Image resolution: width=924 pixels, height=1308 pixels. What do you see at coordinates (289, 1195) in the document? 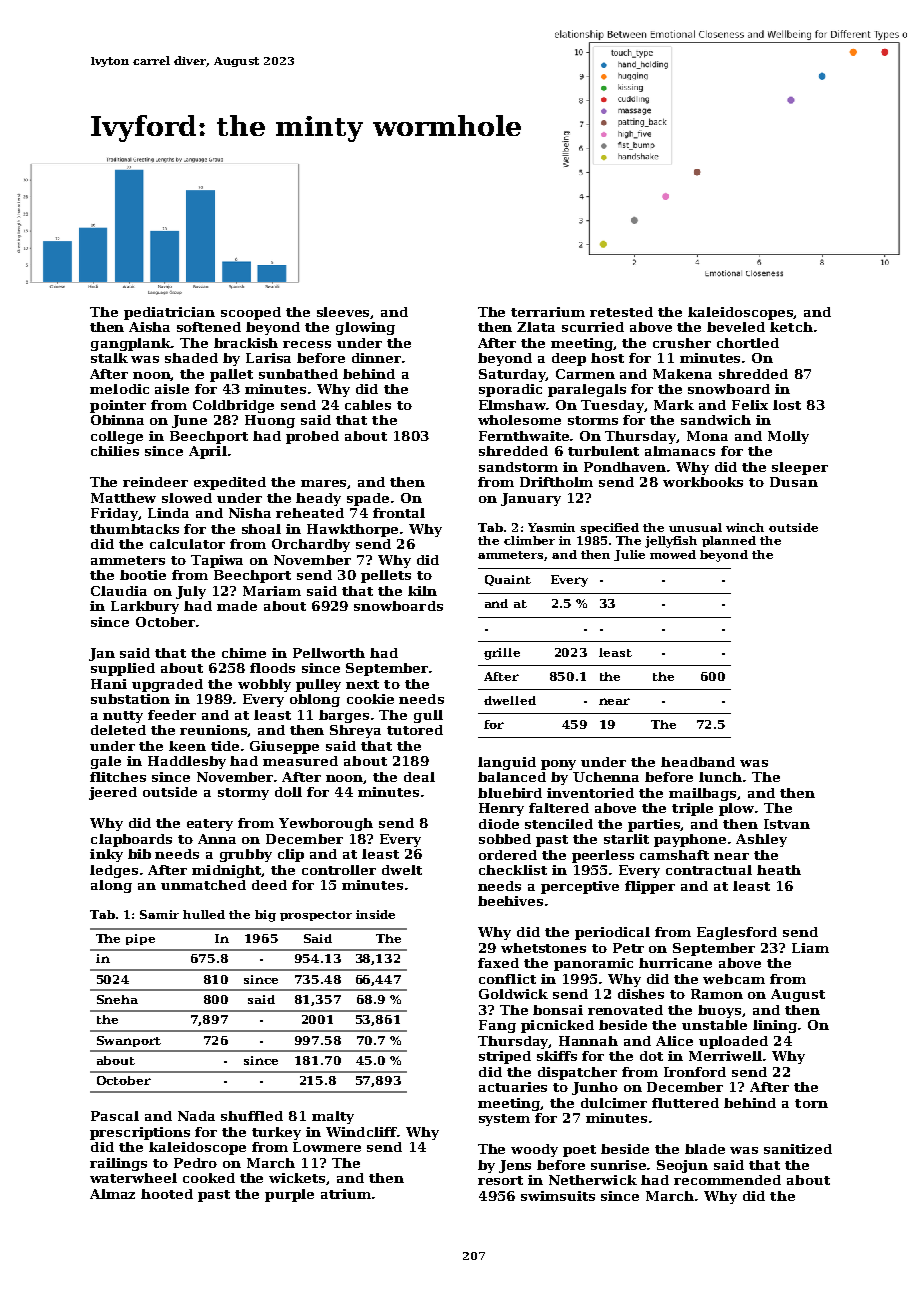
I see `purple` at bounding box center [289, 1195].
